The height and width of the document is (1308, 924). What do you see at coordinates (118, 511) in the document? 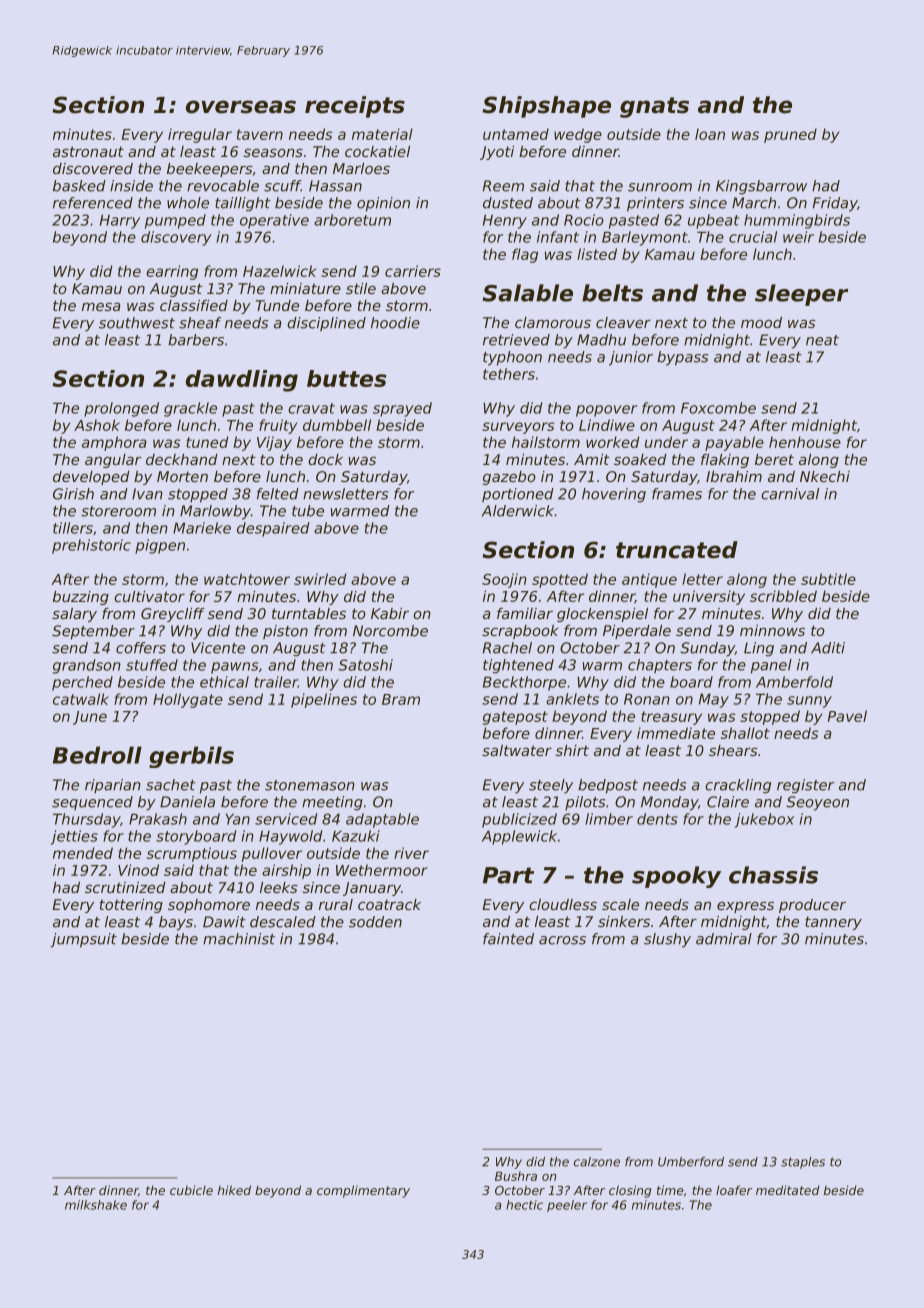
I see `storeroom` at bounding box center [118, 511].
